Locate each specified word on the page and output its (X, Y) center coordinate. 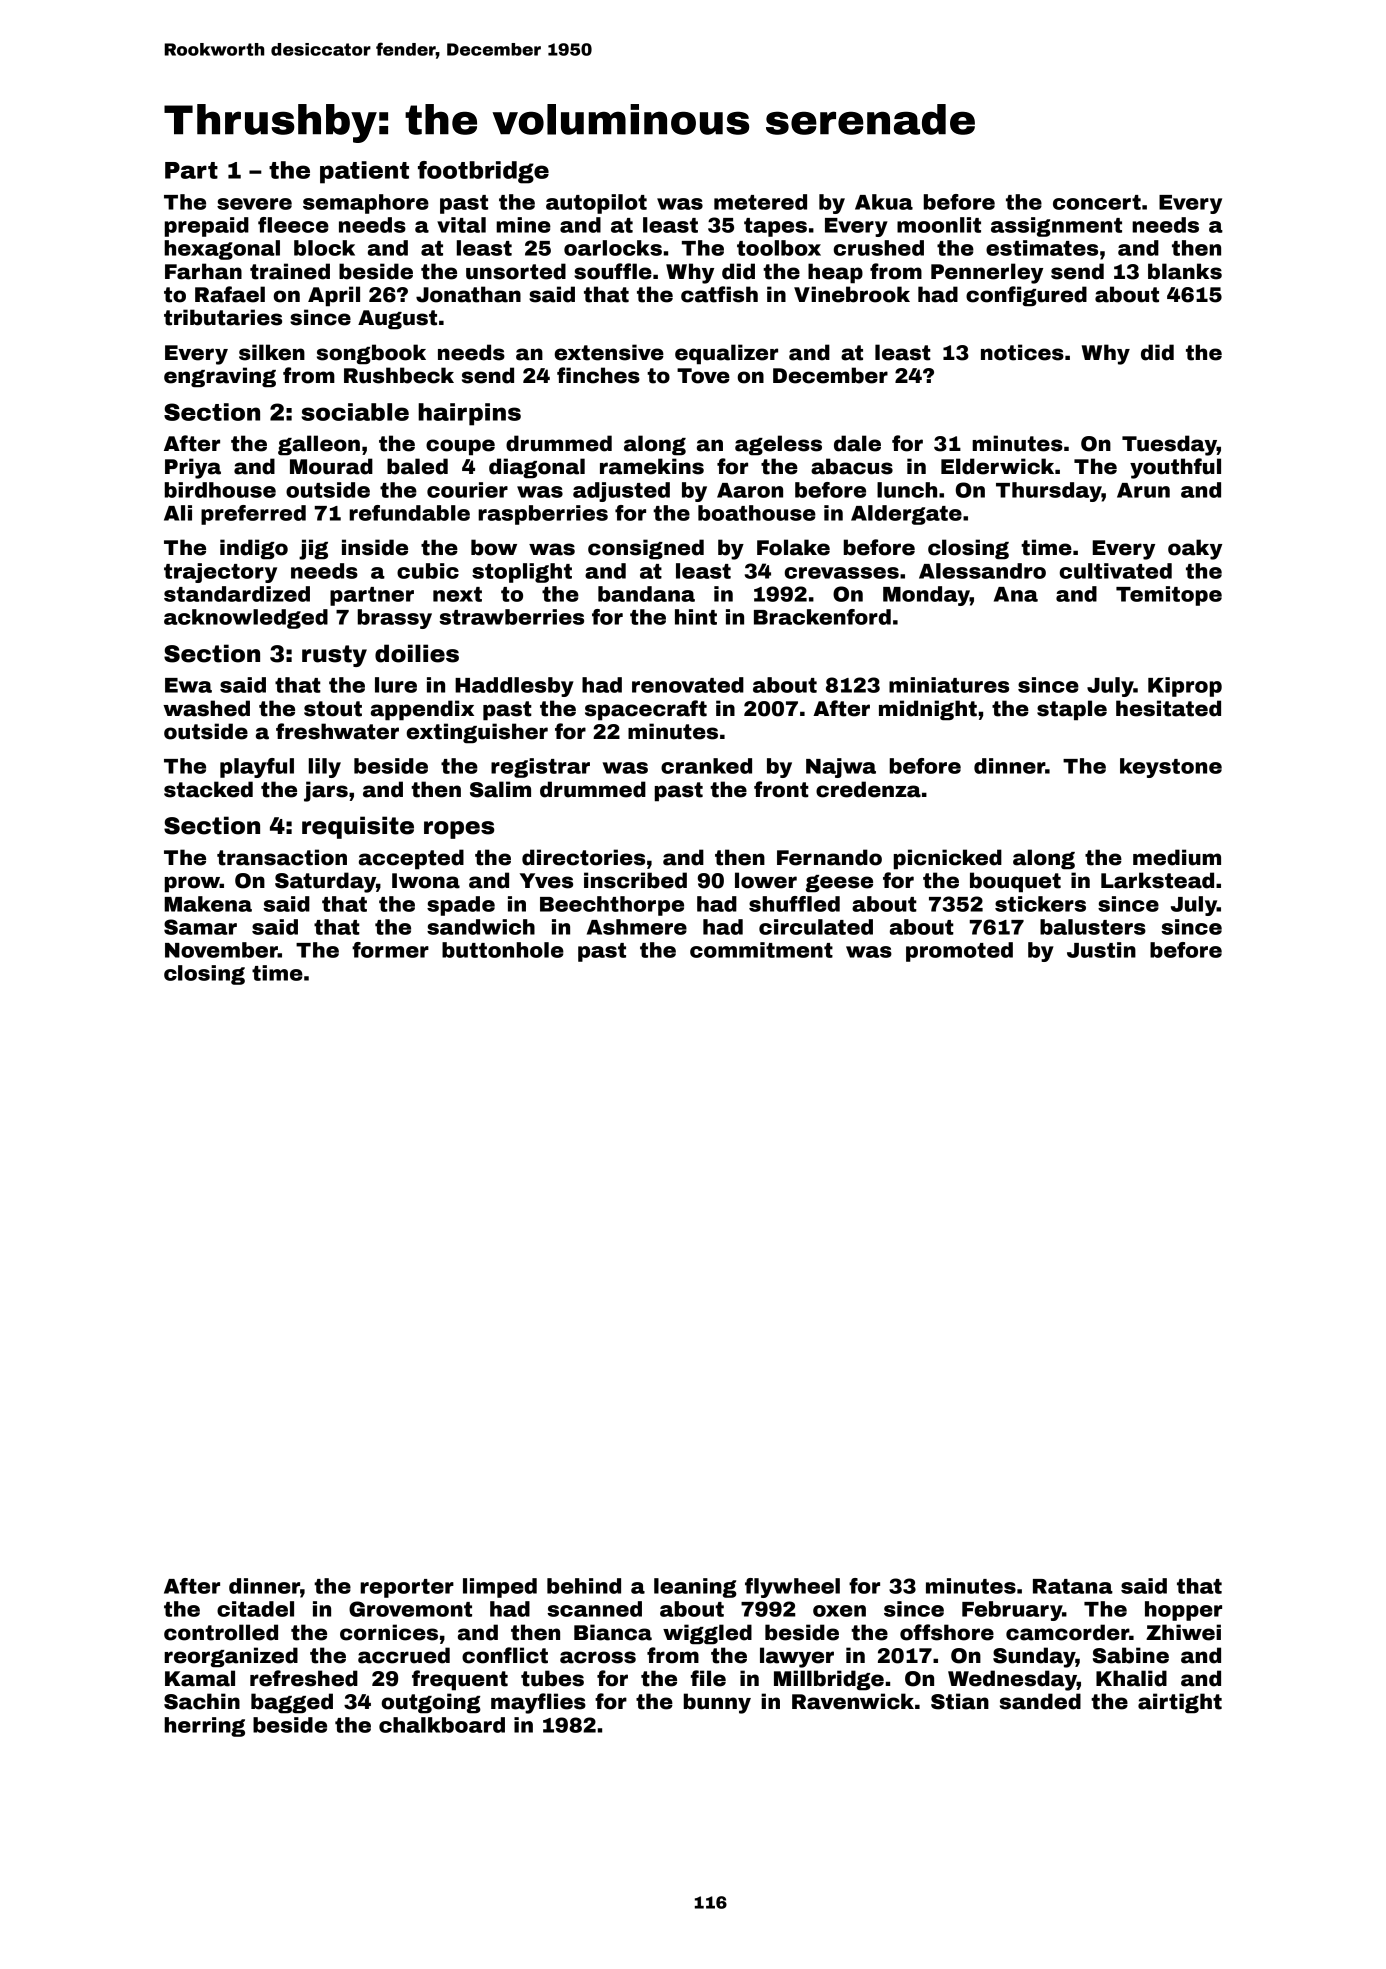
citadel (255, 1609)
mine (523, 225)
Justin (1101, 950)
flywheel (792, 1588)
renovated (688, 685)
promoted (959, 952)
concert (1097, 202)
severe (254, 204)
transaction (282, 857)
